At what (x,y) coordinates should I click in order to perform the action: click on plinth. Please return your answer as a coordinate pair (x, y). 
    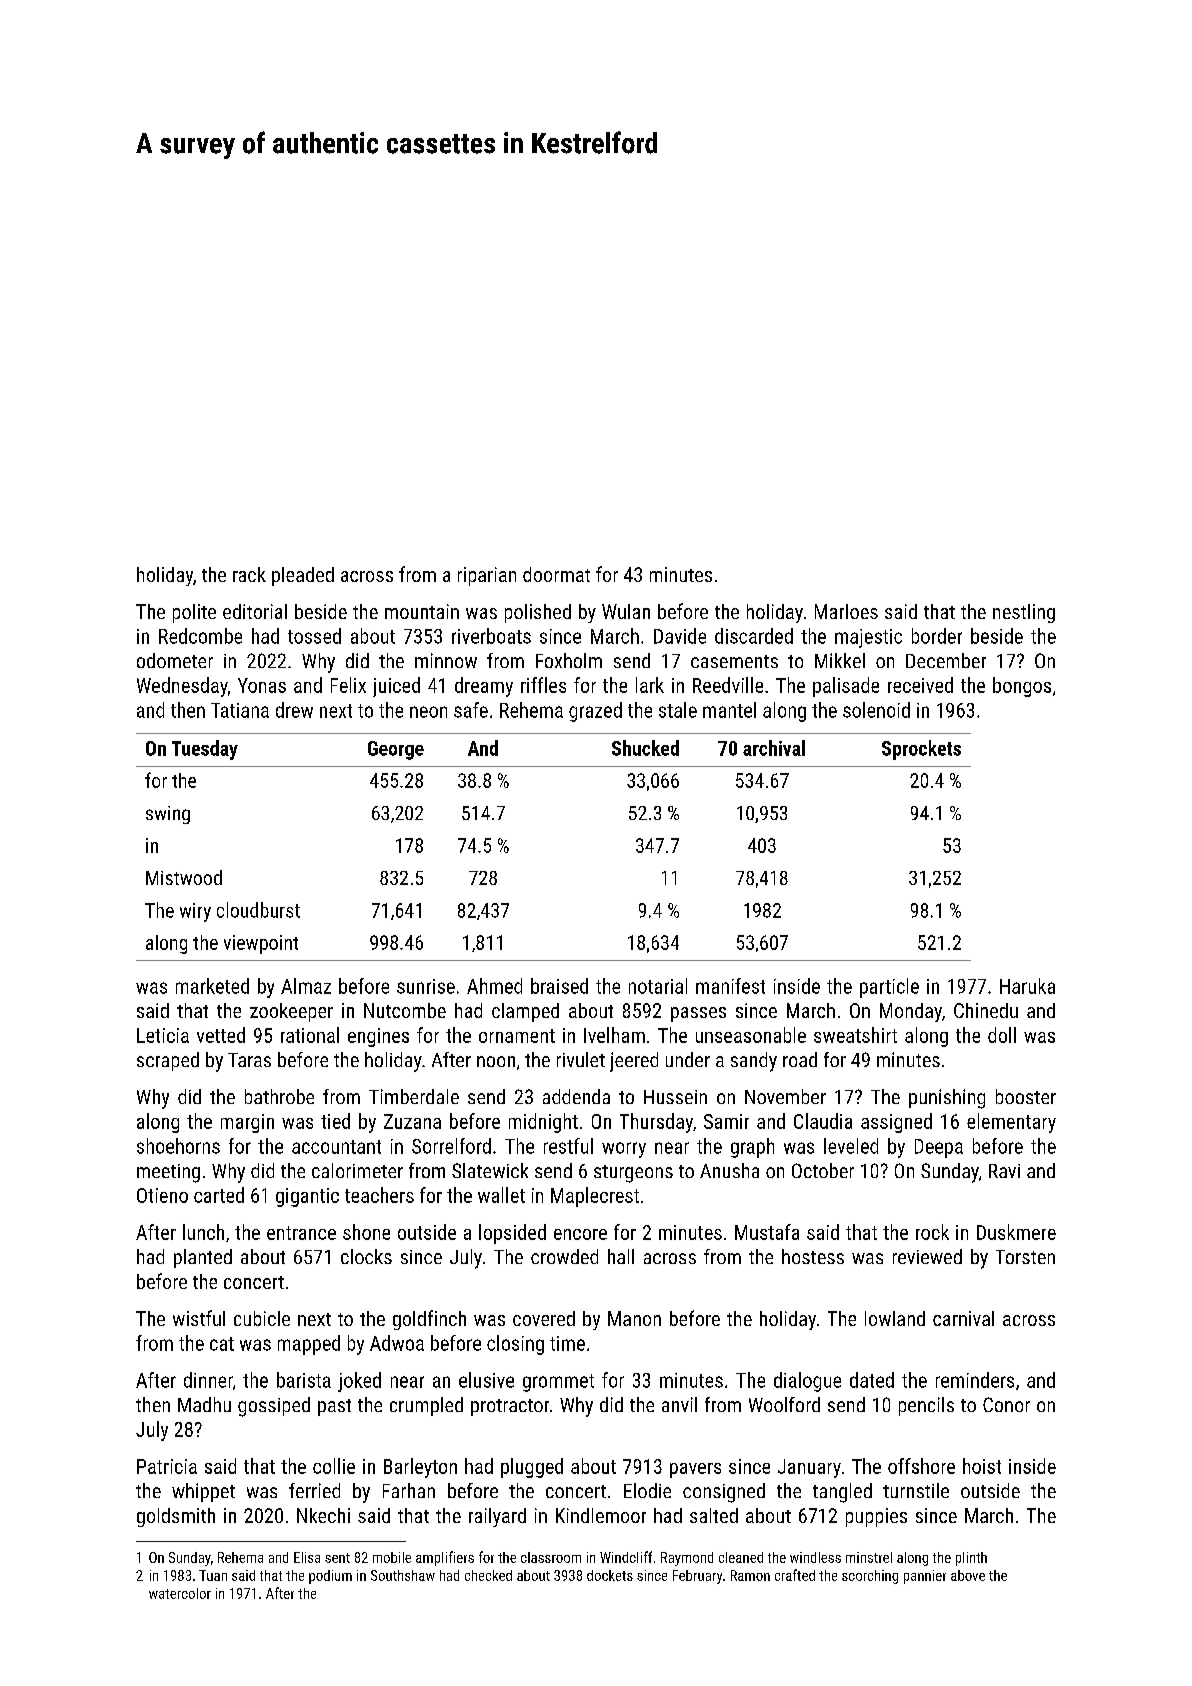
    Looking at the image, I should click on (971, 1559).
